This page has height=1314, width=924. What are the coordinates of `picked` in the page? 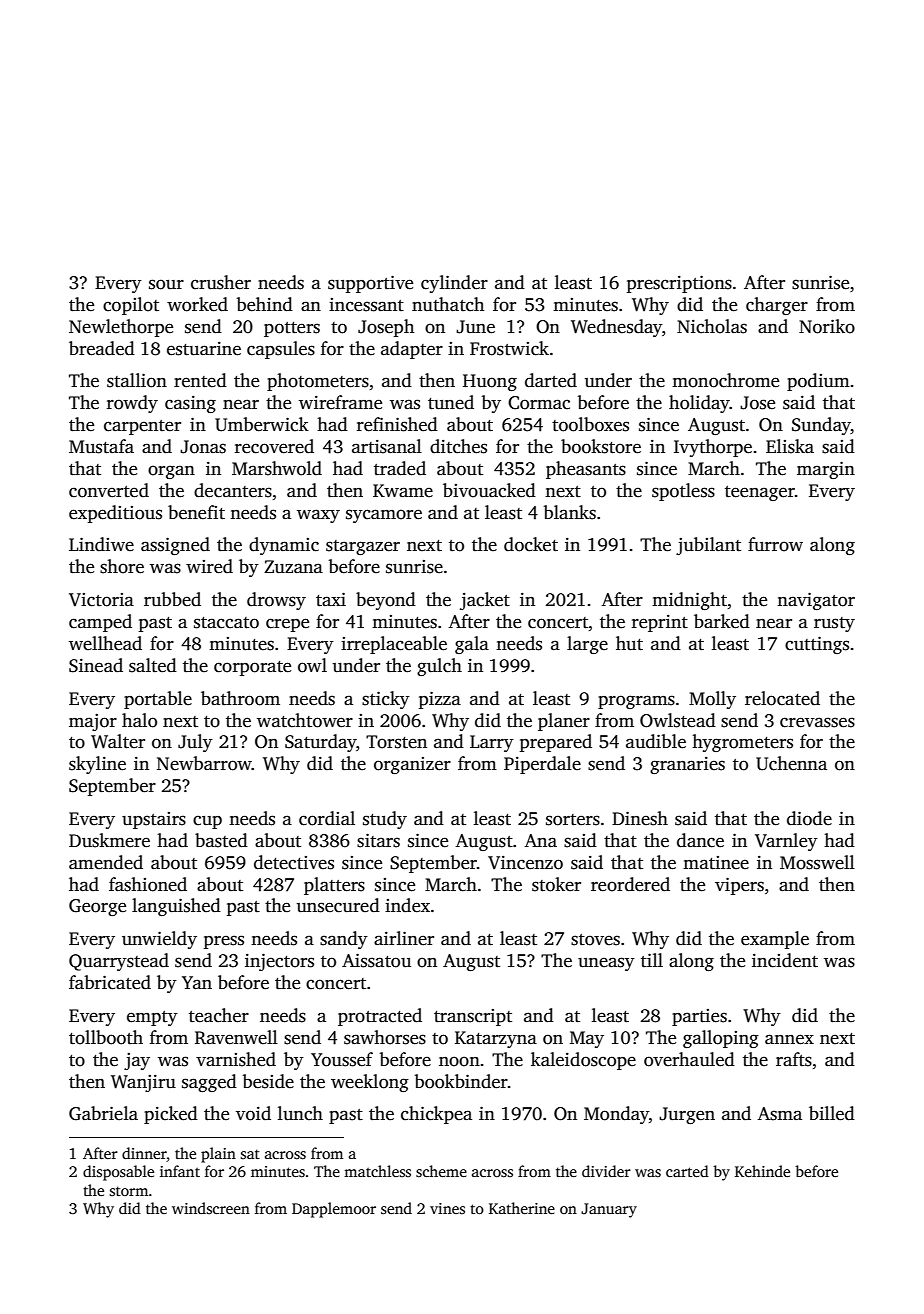 It's located at (171, 1115).
